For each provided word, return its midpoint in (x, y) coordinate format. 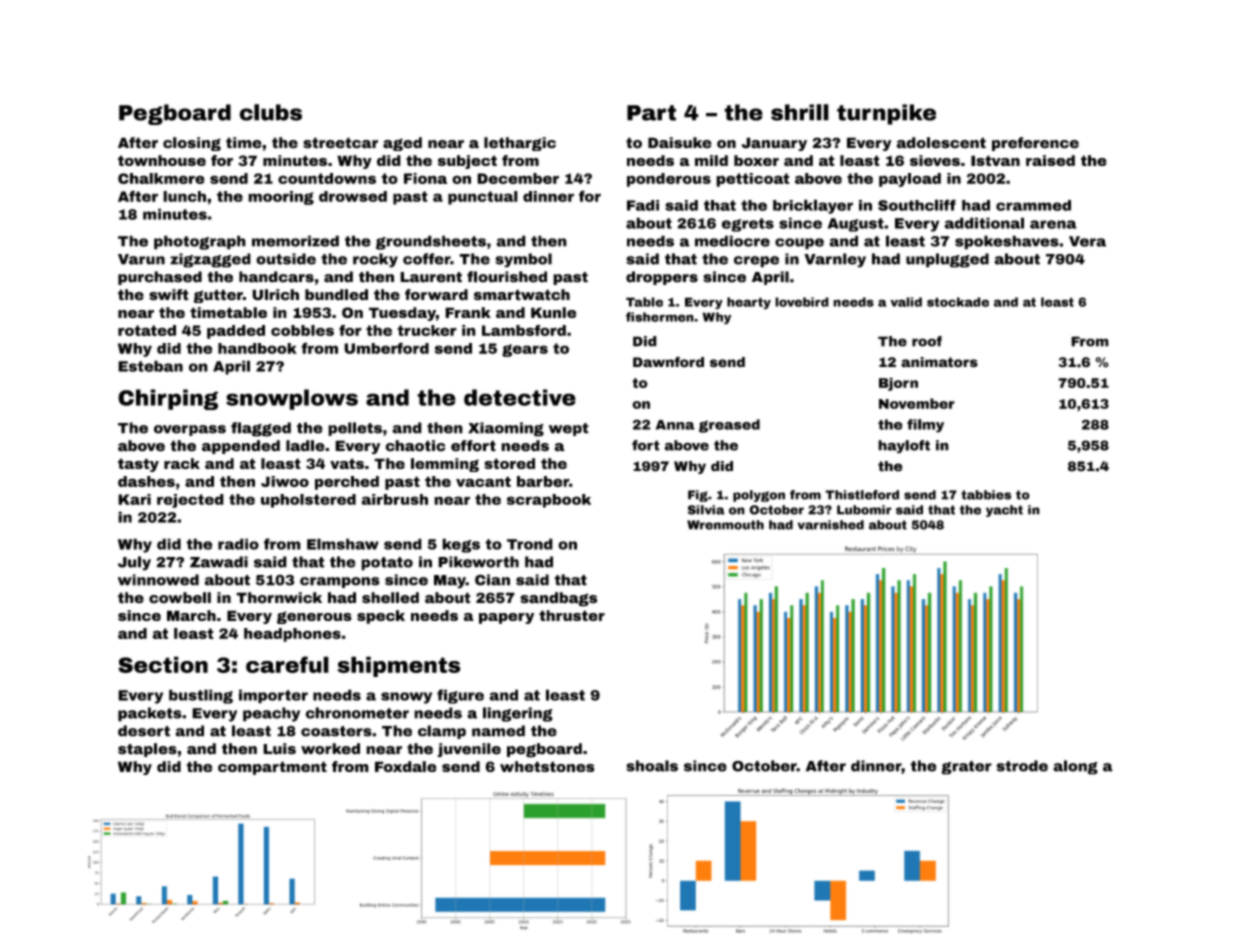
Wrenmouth (725, 525)
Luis (279, 749)
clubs (270, 112)
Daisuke (680, 143)
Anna (675, 425)
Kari (134, 499)
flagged (261, 429)
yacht (1004, 511)
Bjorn (898, 384)
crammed (1033, 205)
